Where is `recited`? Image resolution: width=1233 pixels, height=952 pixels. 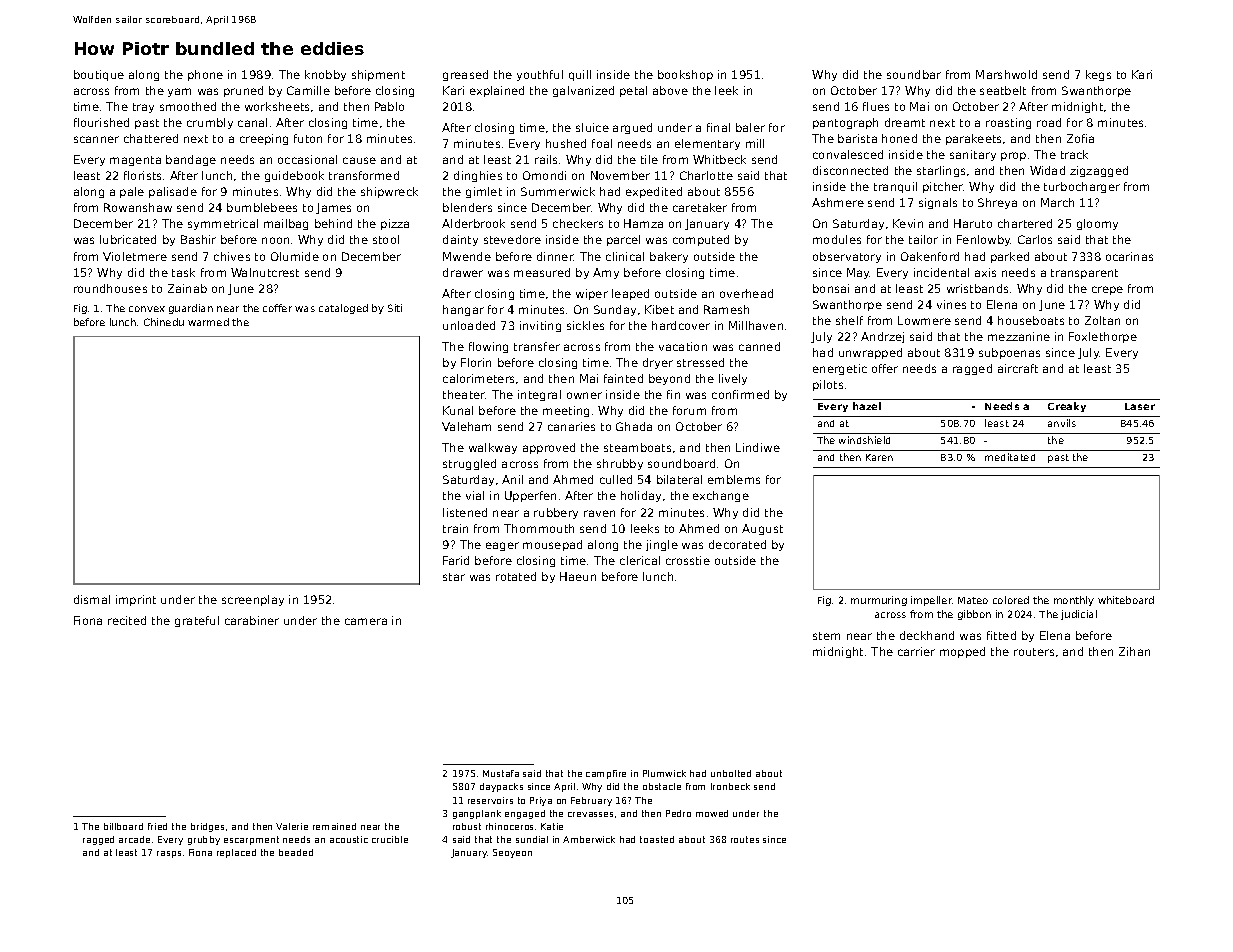 recited is located at coordinates (127, 620).
